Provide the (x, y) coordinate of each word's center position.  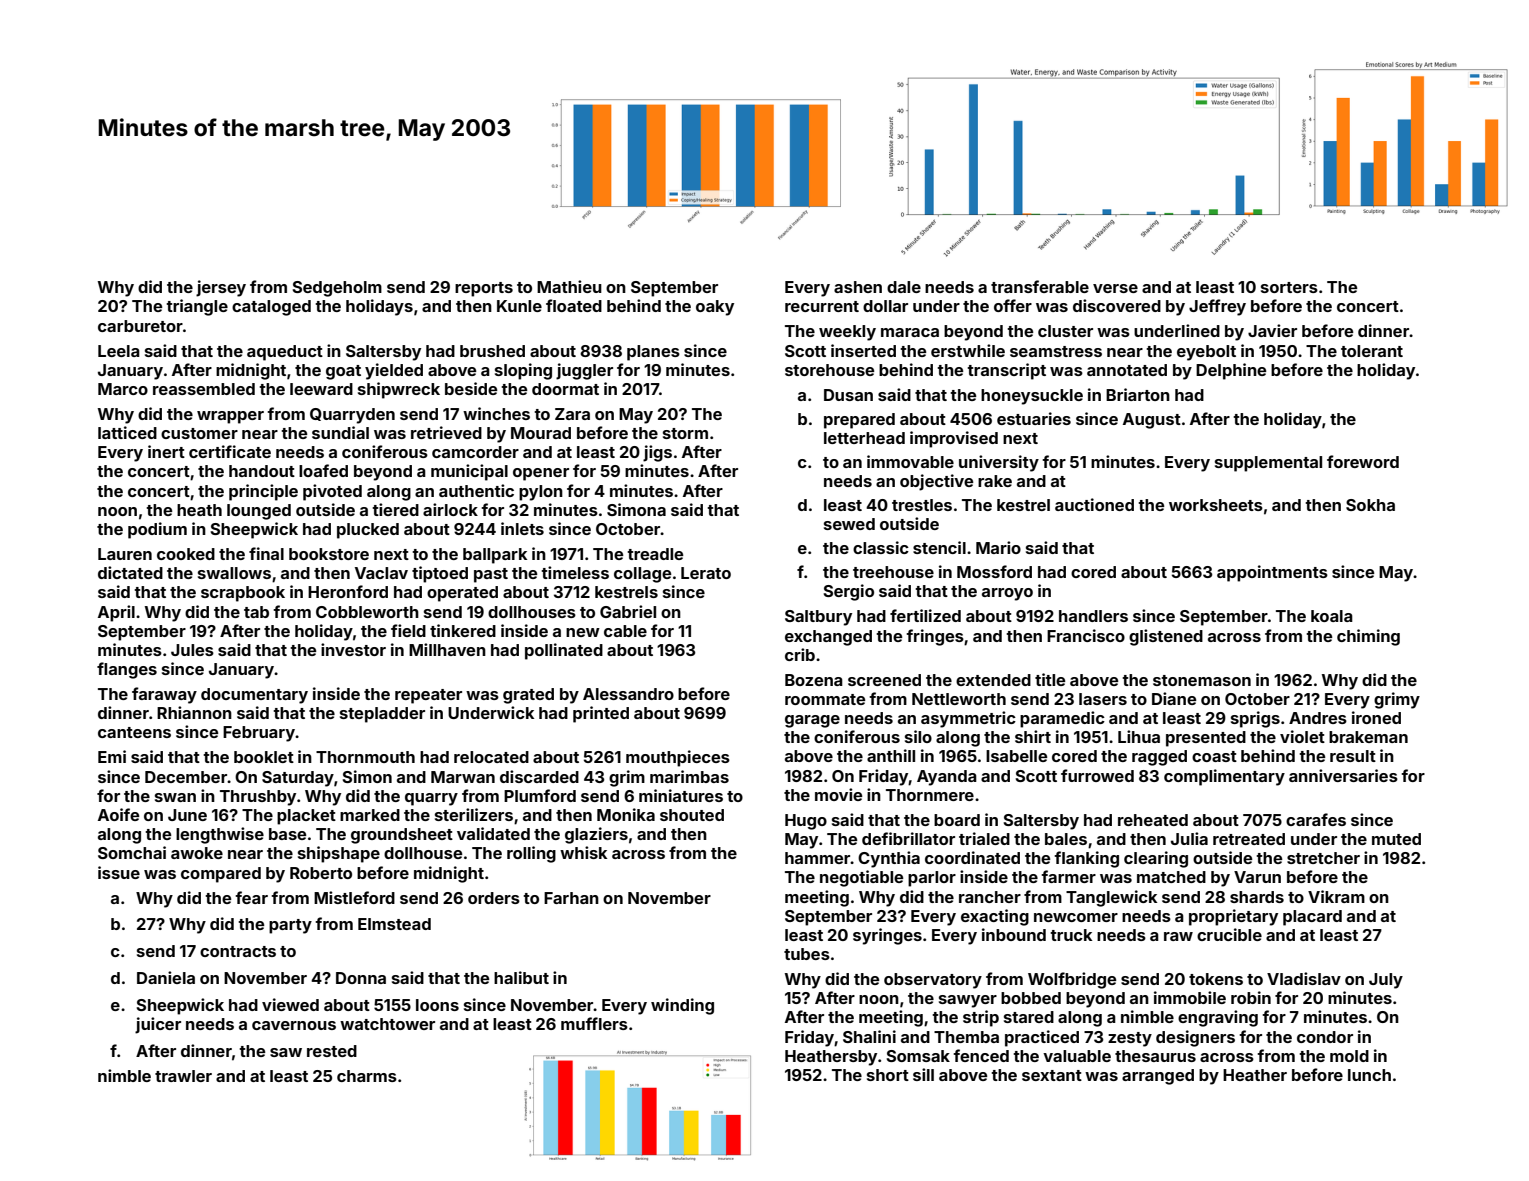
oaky (715, 308)
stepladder (382, 715)
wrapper (230, 417)
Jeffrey (1217, 307)
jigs (657, 453)
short (888, 1075)
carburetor (140, 326)
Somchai (132, 852)
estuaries (1034, 418)
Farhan (571, 898)
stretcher (1323, 858)
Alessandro (628, 694)
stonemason (1202, 680)
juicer (158, 1025)
